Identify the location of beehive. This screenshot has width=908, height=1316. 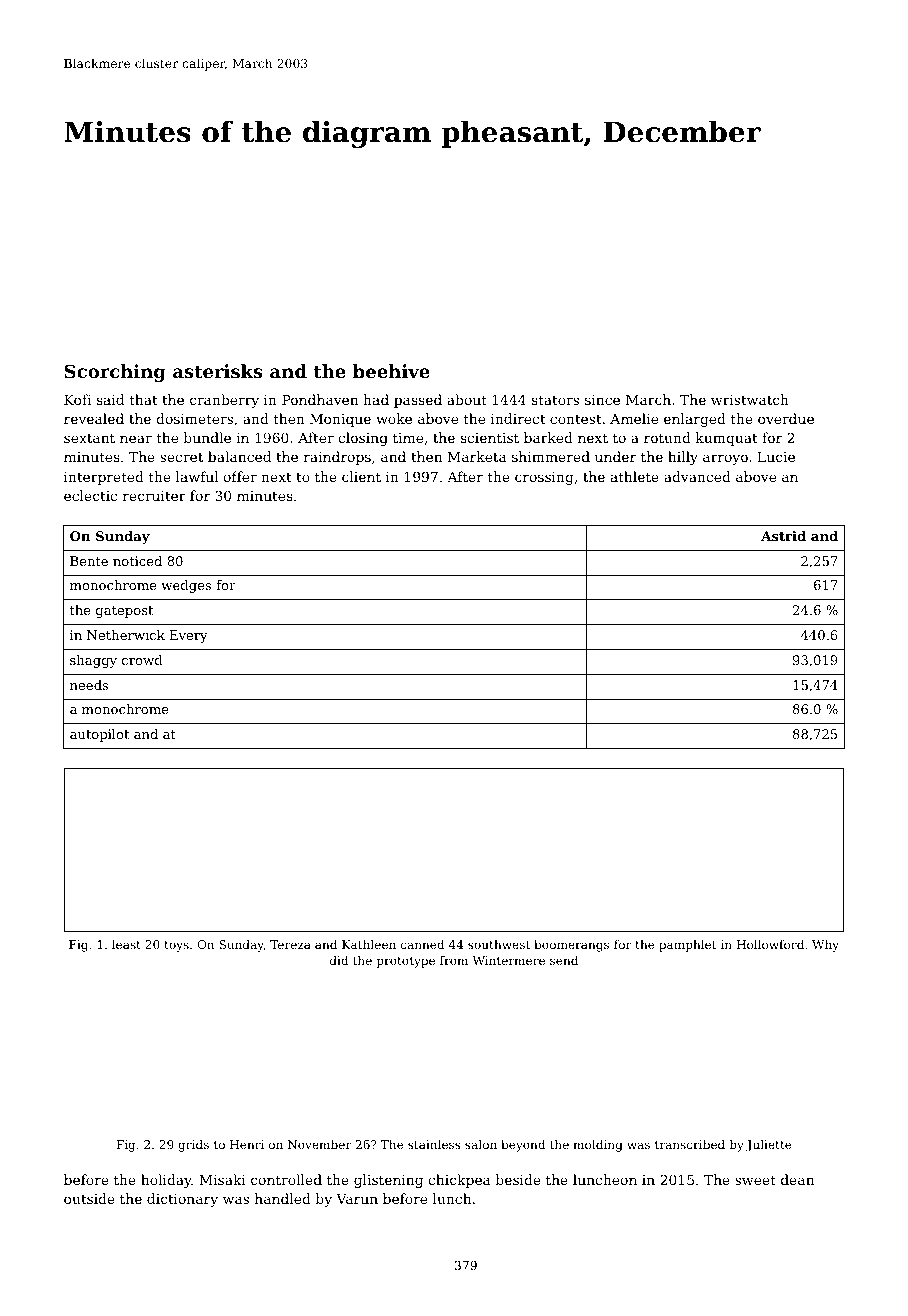
(391, 371).
